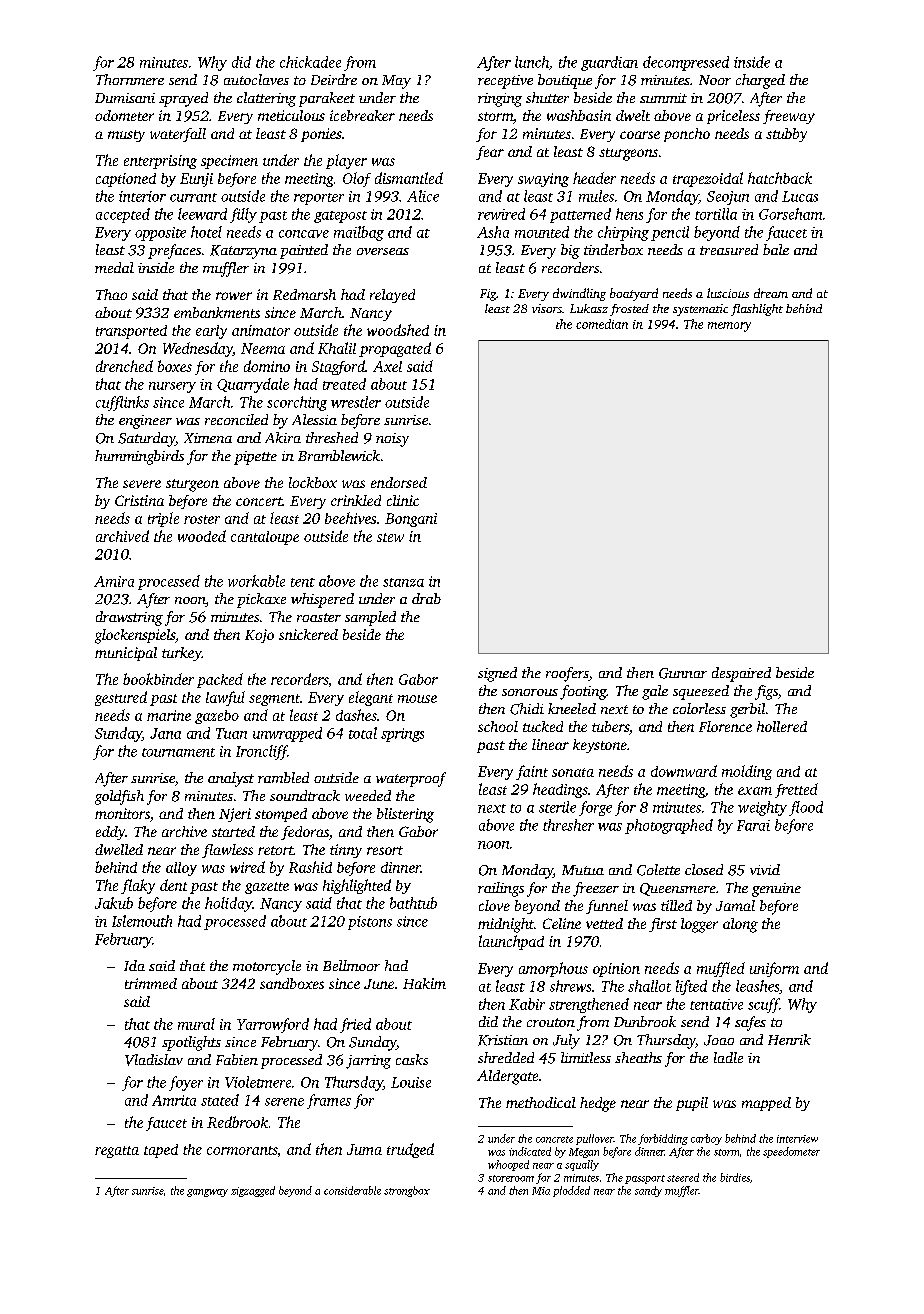 The height and width of the image is (1314, 924). What do you see at coordinates (532, 62) in the image?
I see `lunch` at bounding box center [532, 62].
